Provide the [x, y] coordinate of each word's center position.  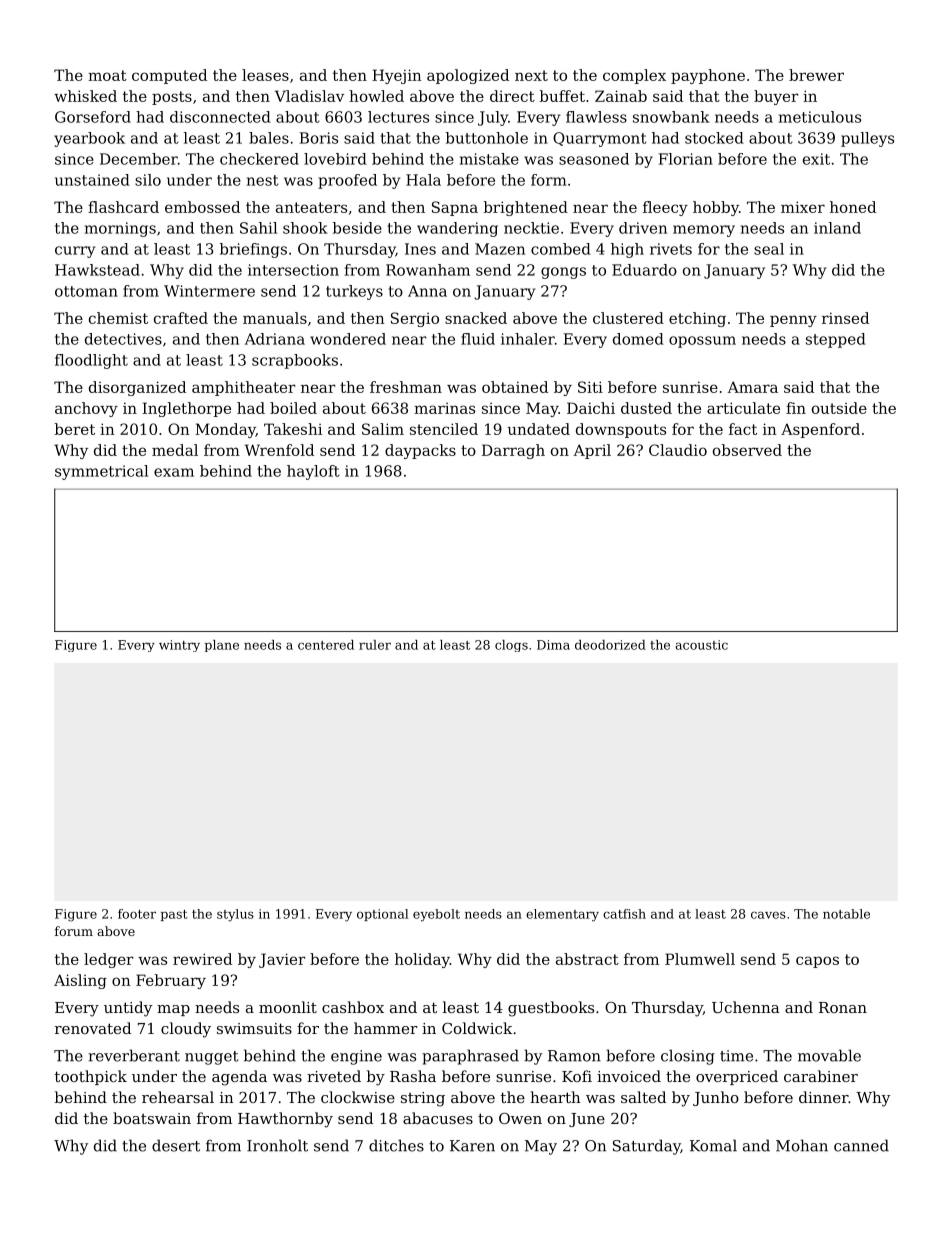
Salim [383, 429]
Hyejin [397, 76]
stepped [836, 340]
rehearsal [178, 1097]
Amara [752, 387]
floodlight [91, 361]
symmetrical [101, 472]
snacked [476, 318]
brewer [816, 75]
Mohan [802, 1145]
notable [846, 914]
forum [74, 931]
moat [107, 75]
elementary [562, 915]
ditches [396, 1145]
